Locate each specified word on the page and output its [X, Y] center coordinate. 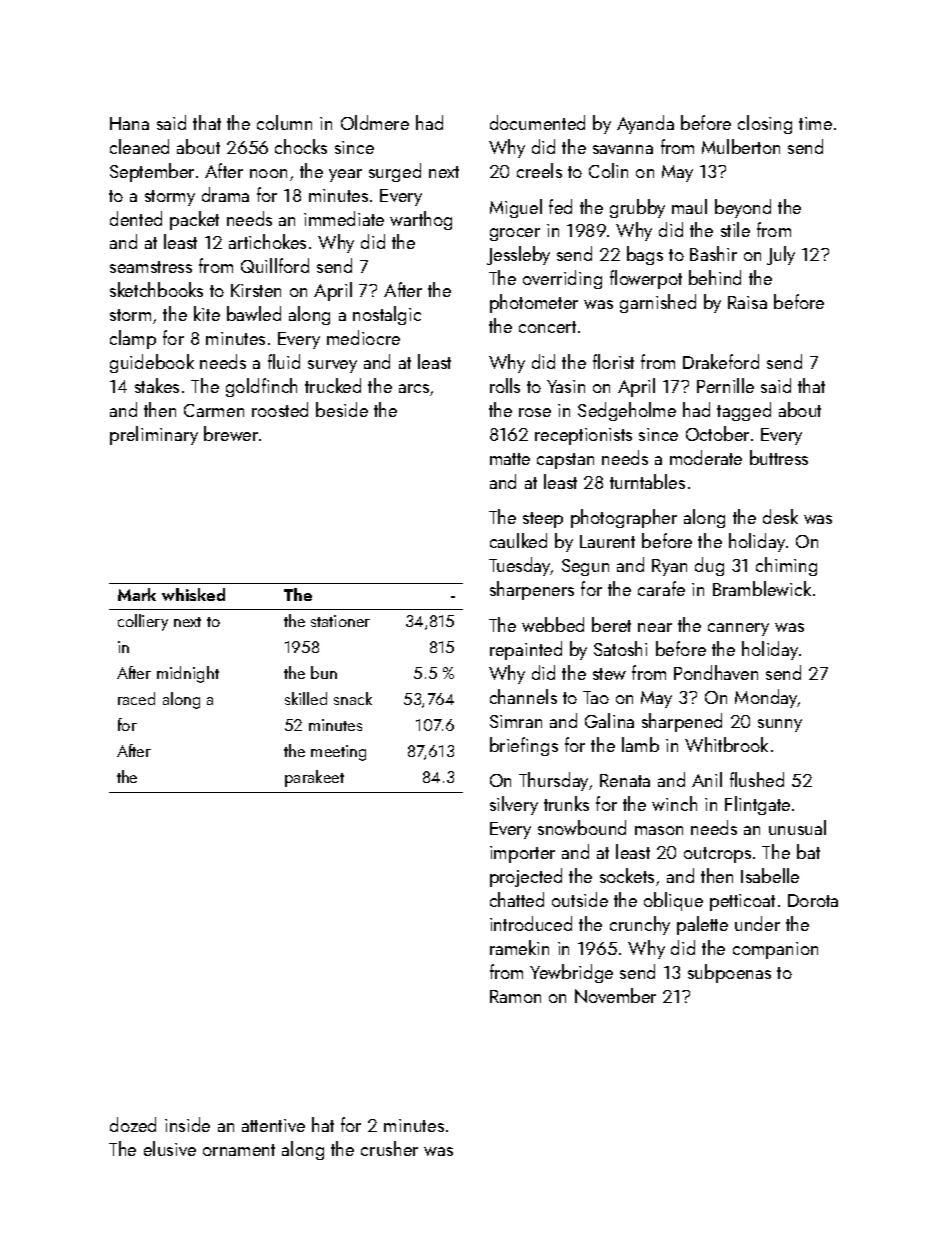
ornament [239, 1150]
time [815, 123]
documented [537, 122]
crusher [389, 1148]
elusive [170, 1148]
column [284, 122]
